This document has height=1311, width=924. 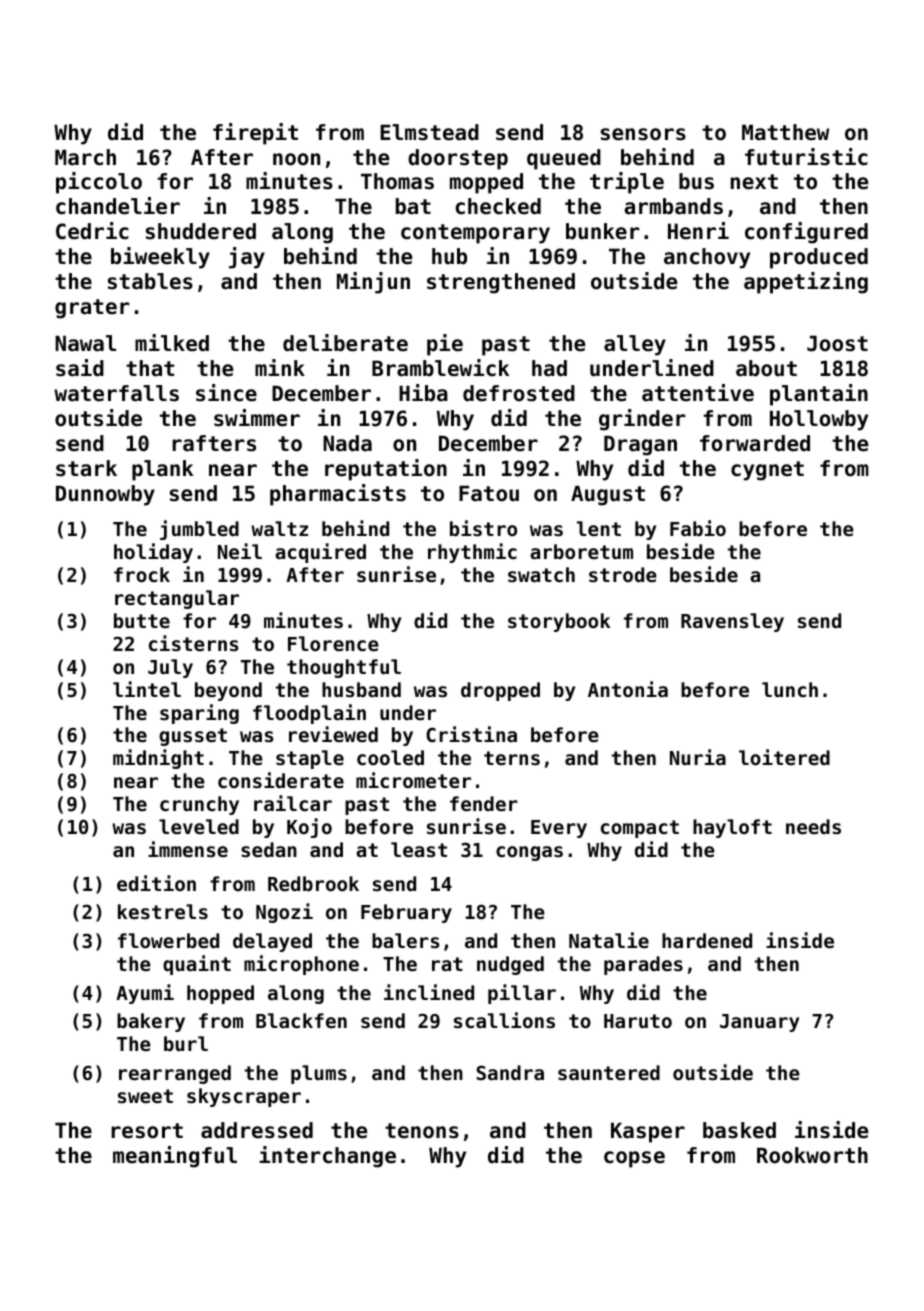 I want to click on swatch, so click(x=541, y=575).
